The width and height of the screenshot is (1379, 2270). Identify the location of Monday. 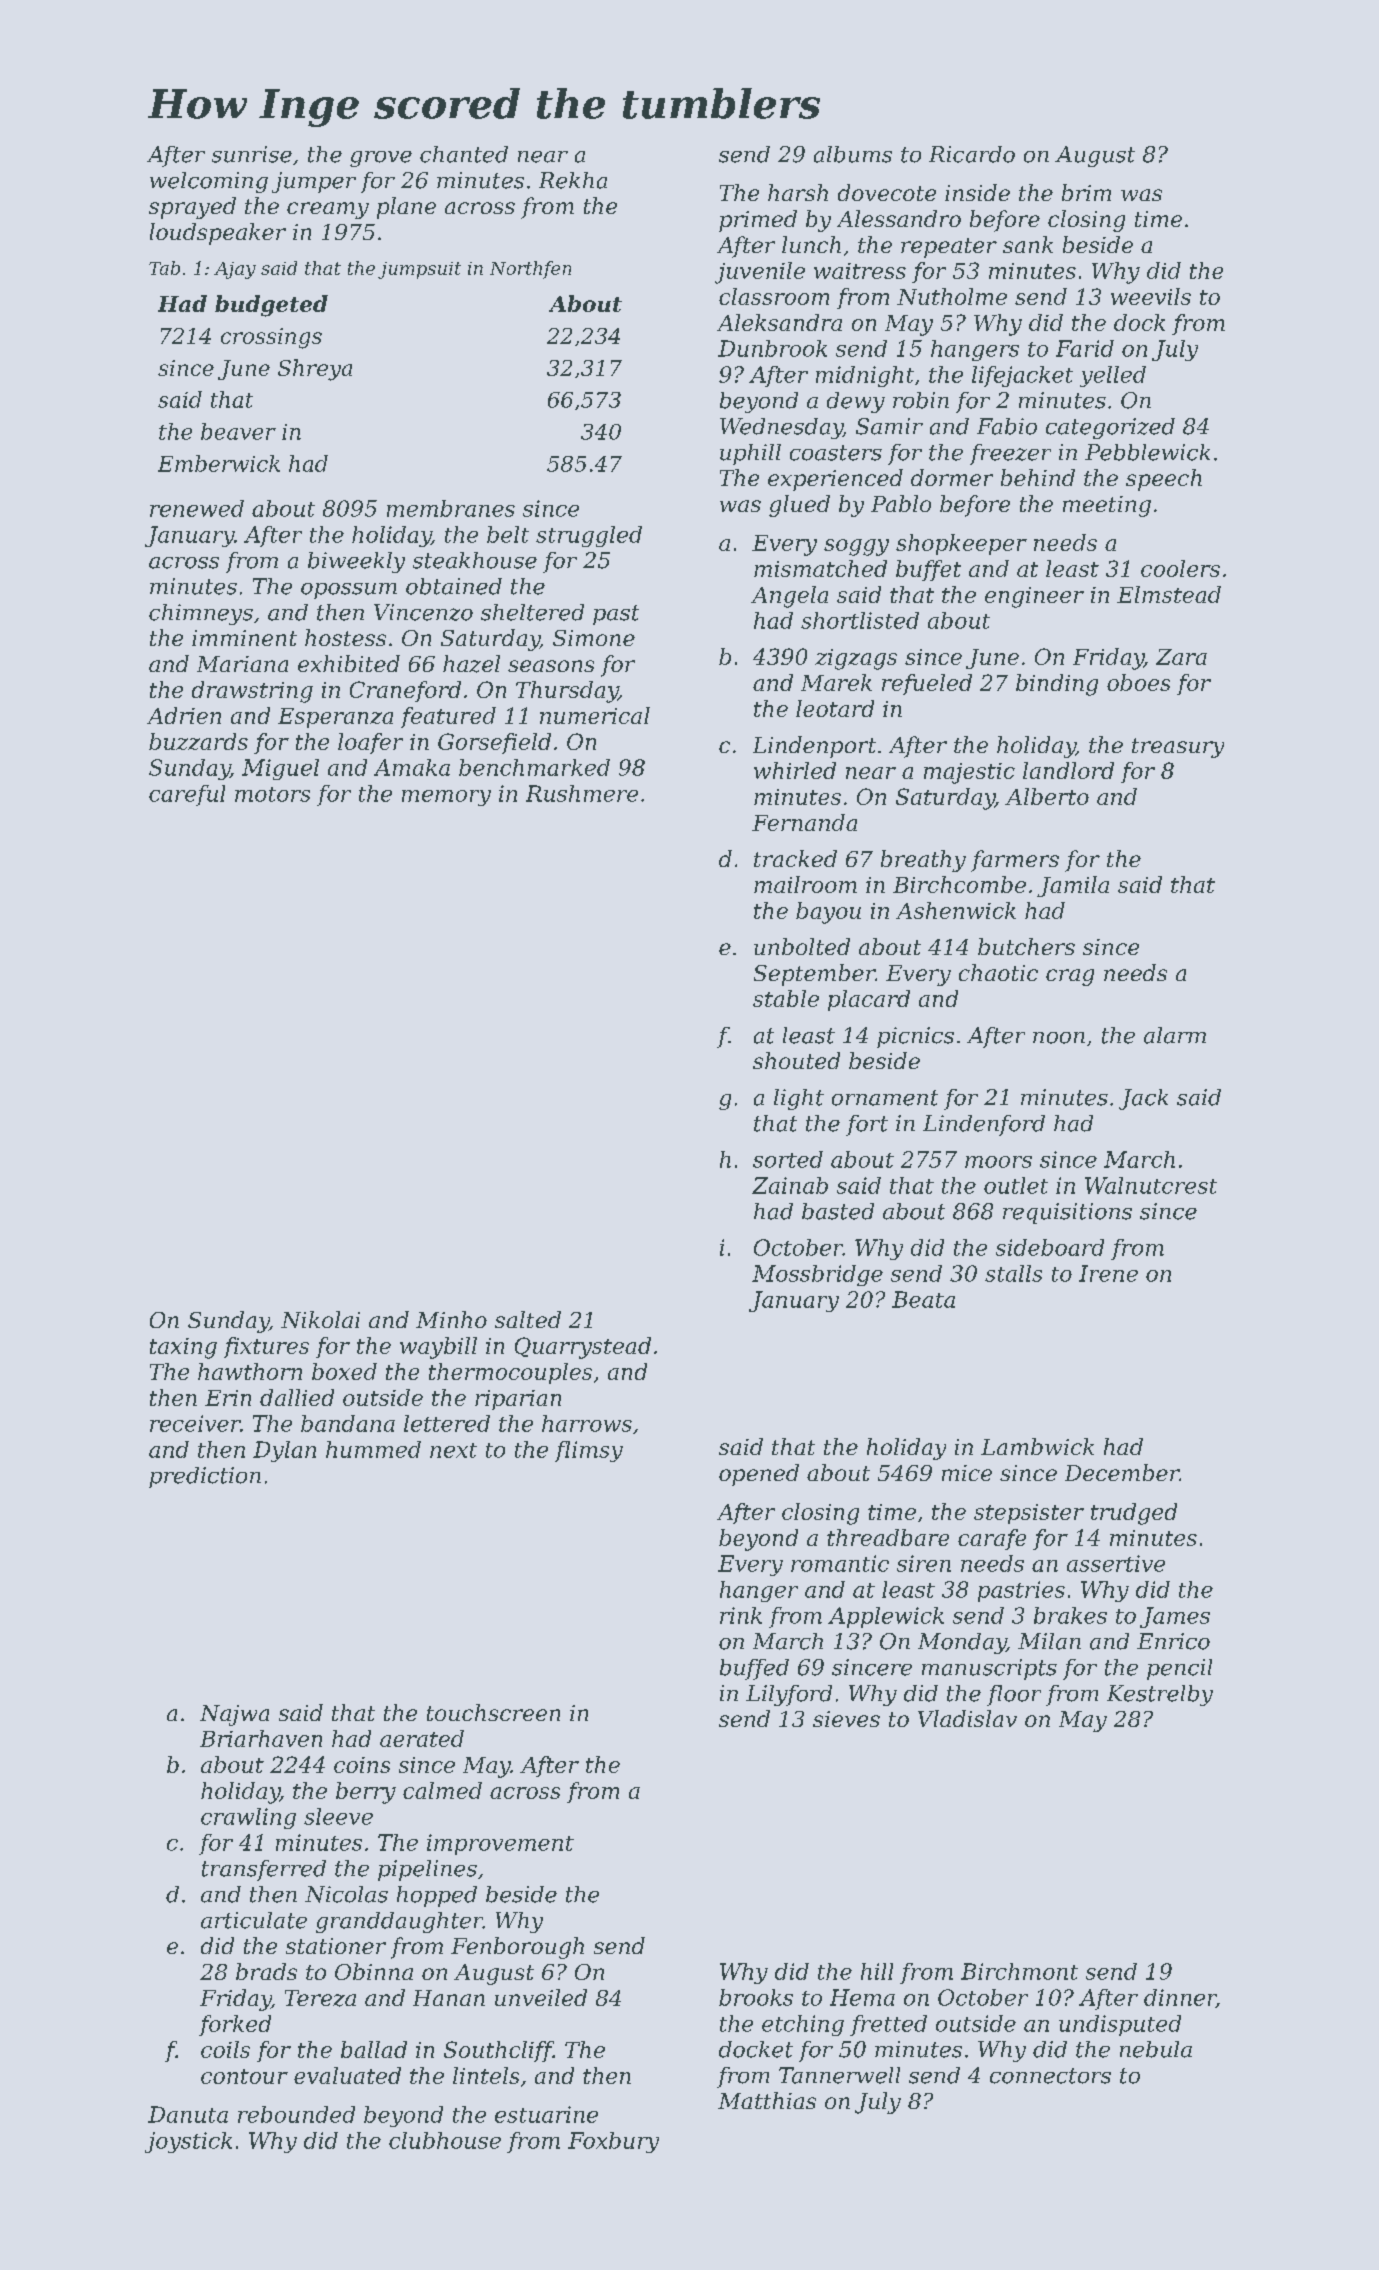
(962, 1643).
